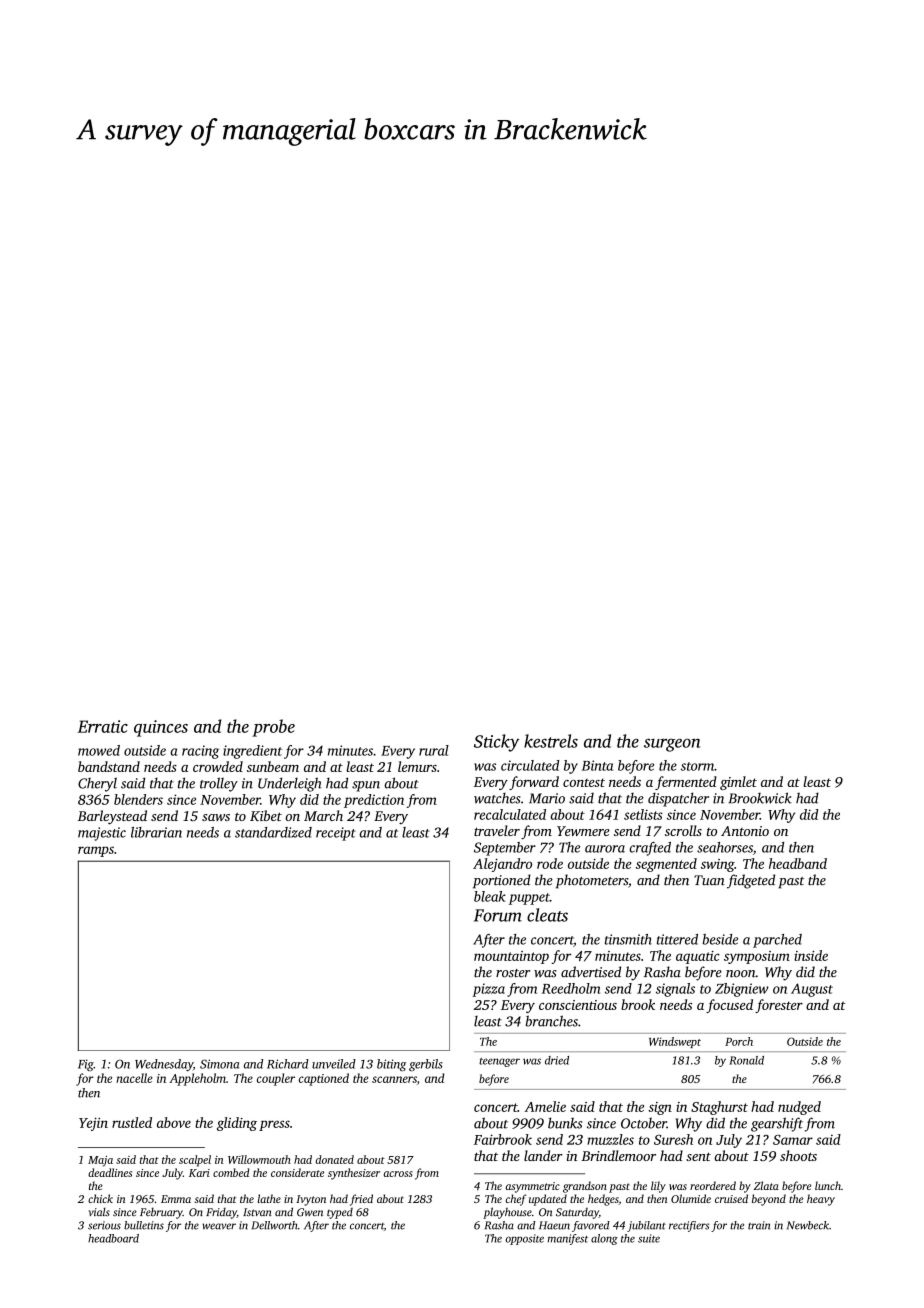 This screenshot has width=924, height=1308. What do you see at coordinates (551, 741) in the screenshot?
I see `kestrels` at bounding box center [551, 741].
